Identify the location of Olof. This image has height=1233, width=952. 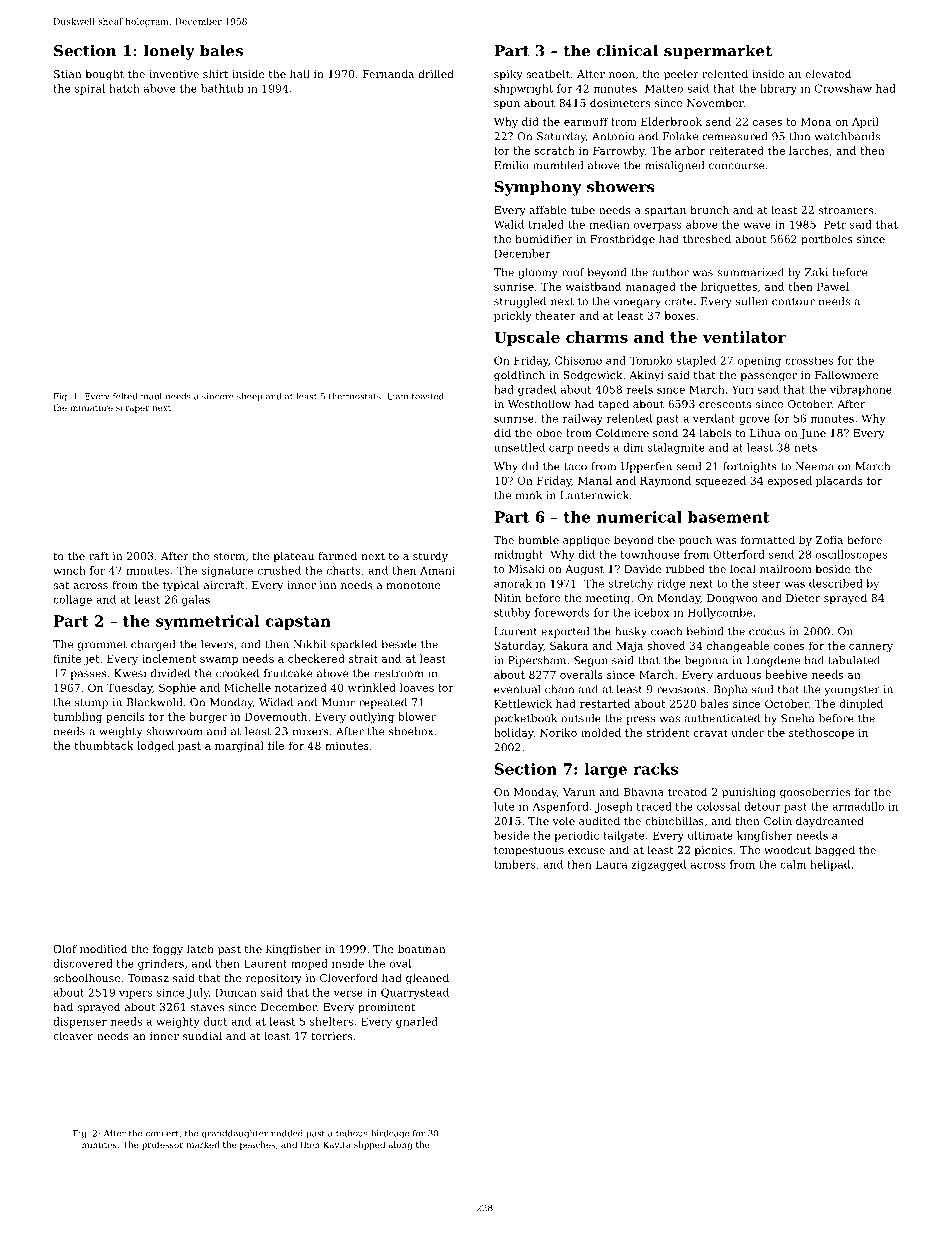
(65, 948).
